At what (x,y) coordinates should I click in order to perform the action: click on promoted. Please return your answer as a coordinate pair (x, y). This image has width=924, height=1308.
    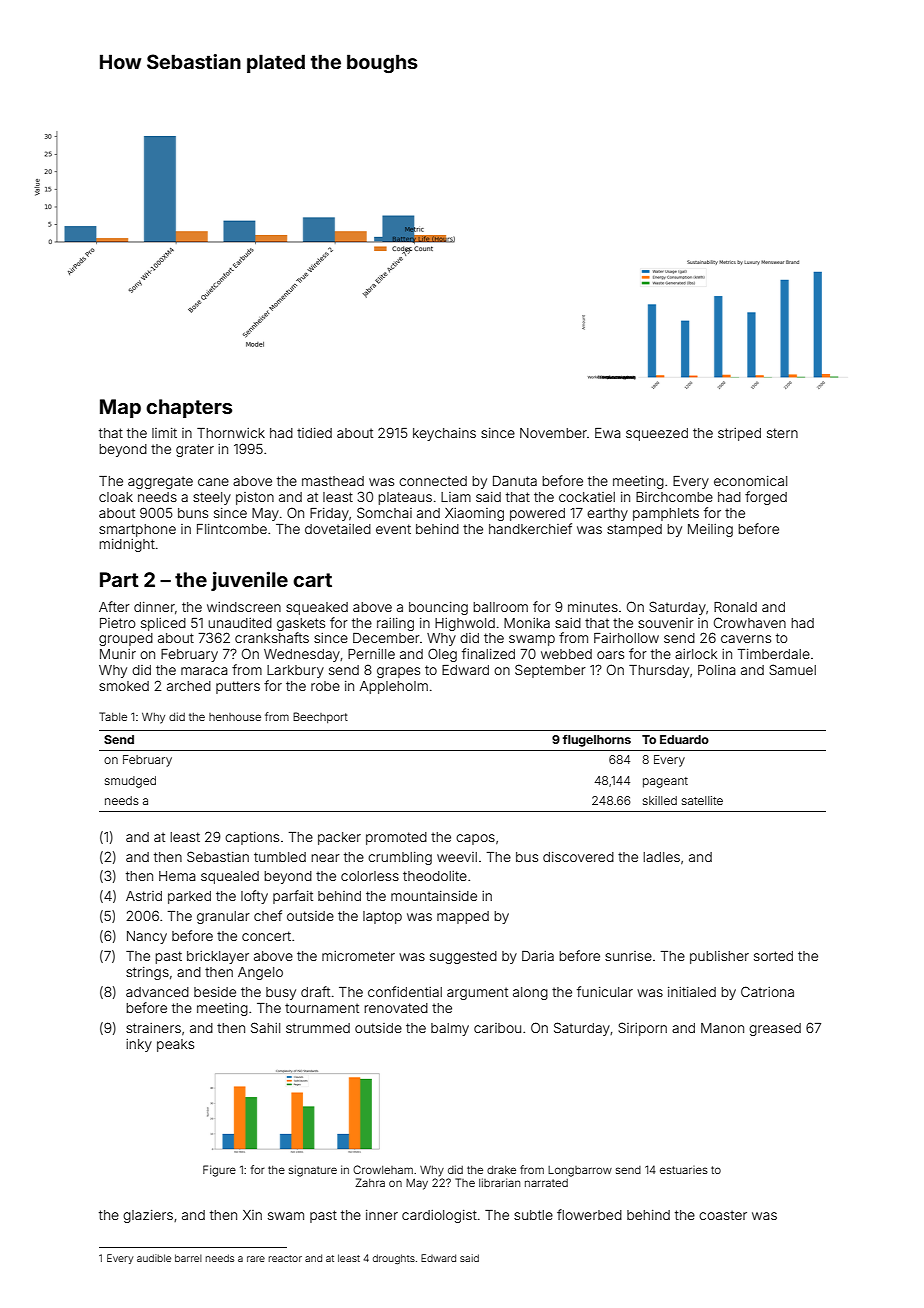
    Looking at the image, I should click on (396, 838).
